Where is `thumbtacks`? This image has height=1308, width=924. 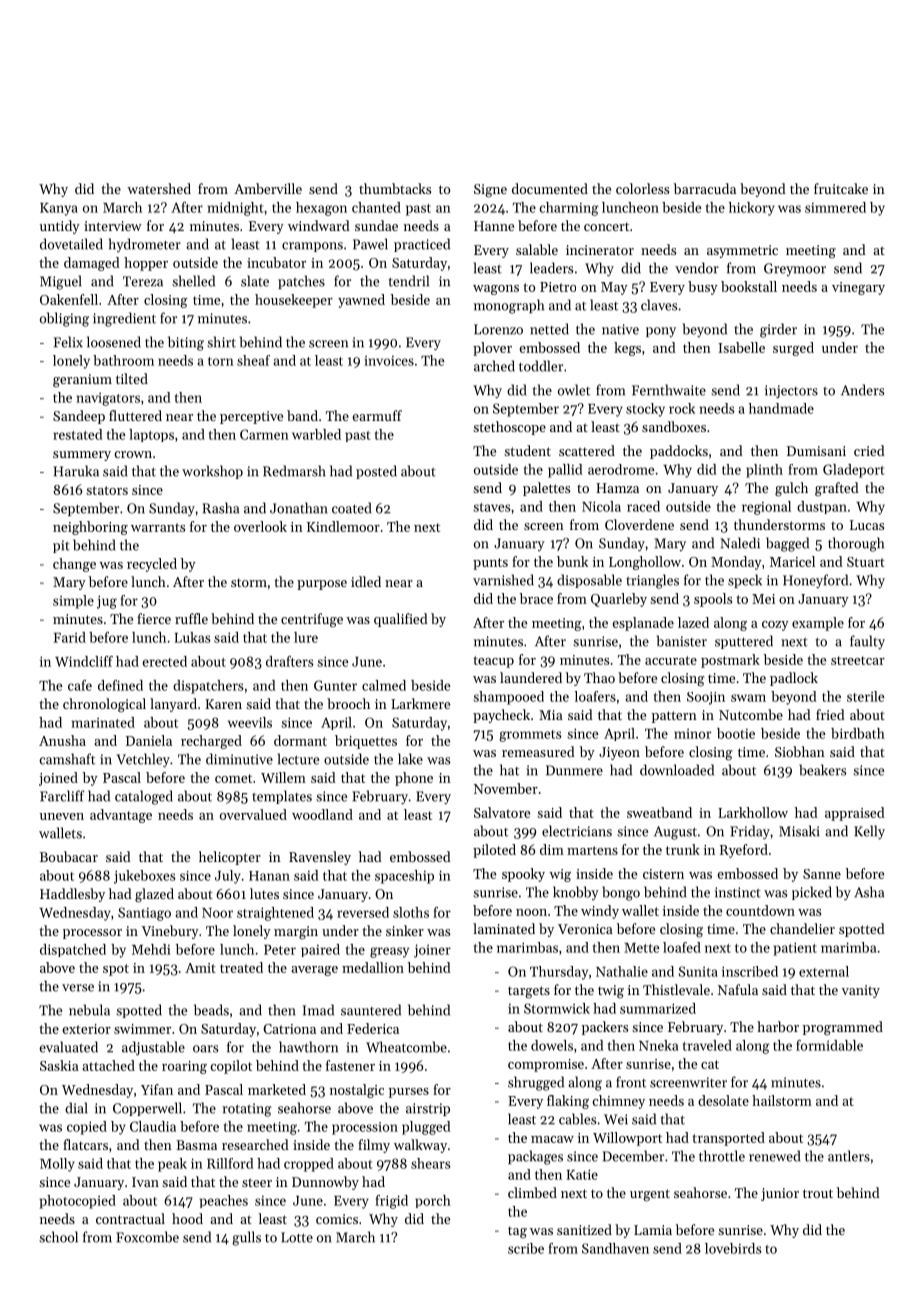 thumbtacks is located at coordinates (395, 188).
